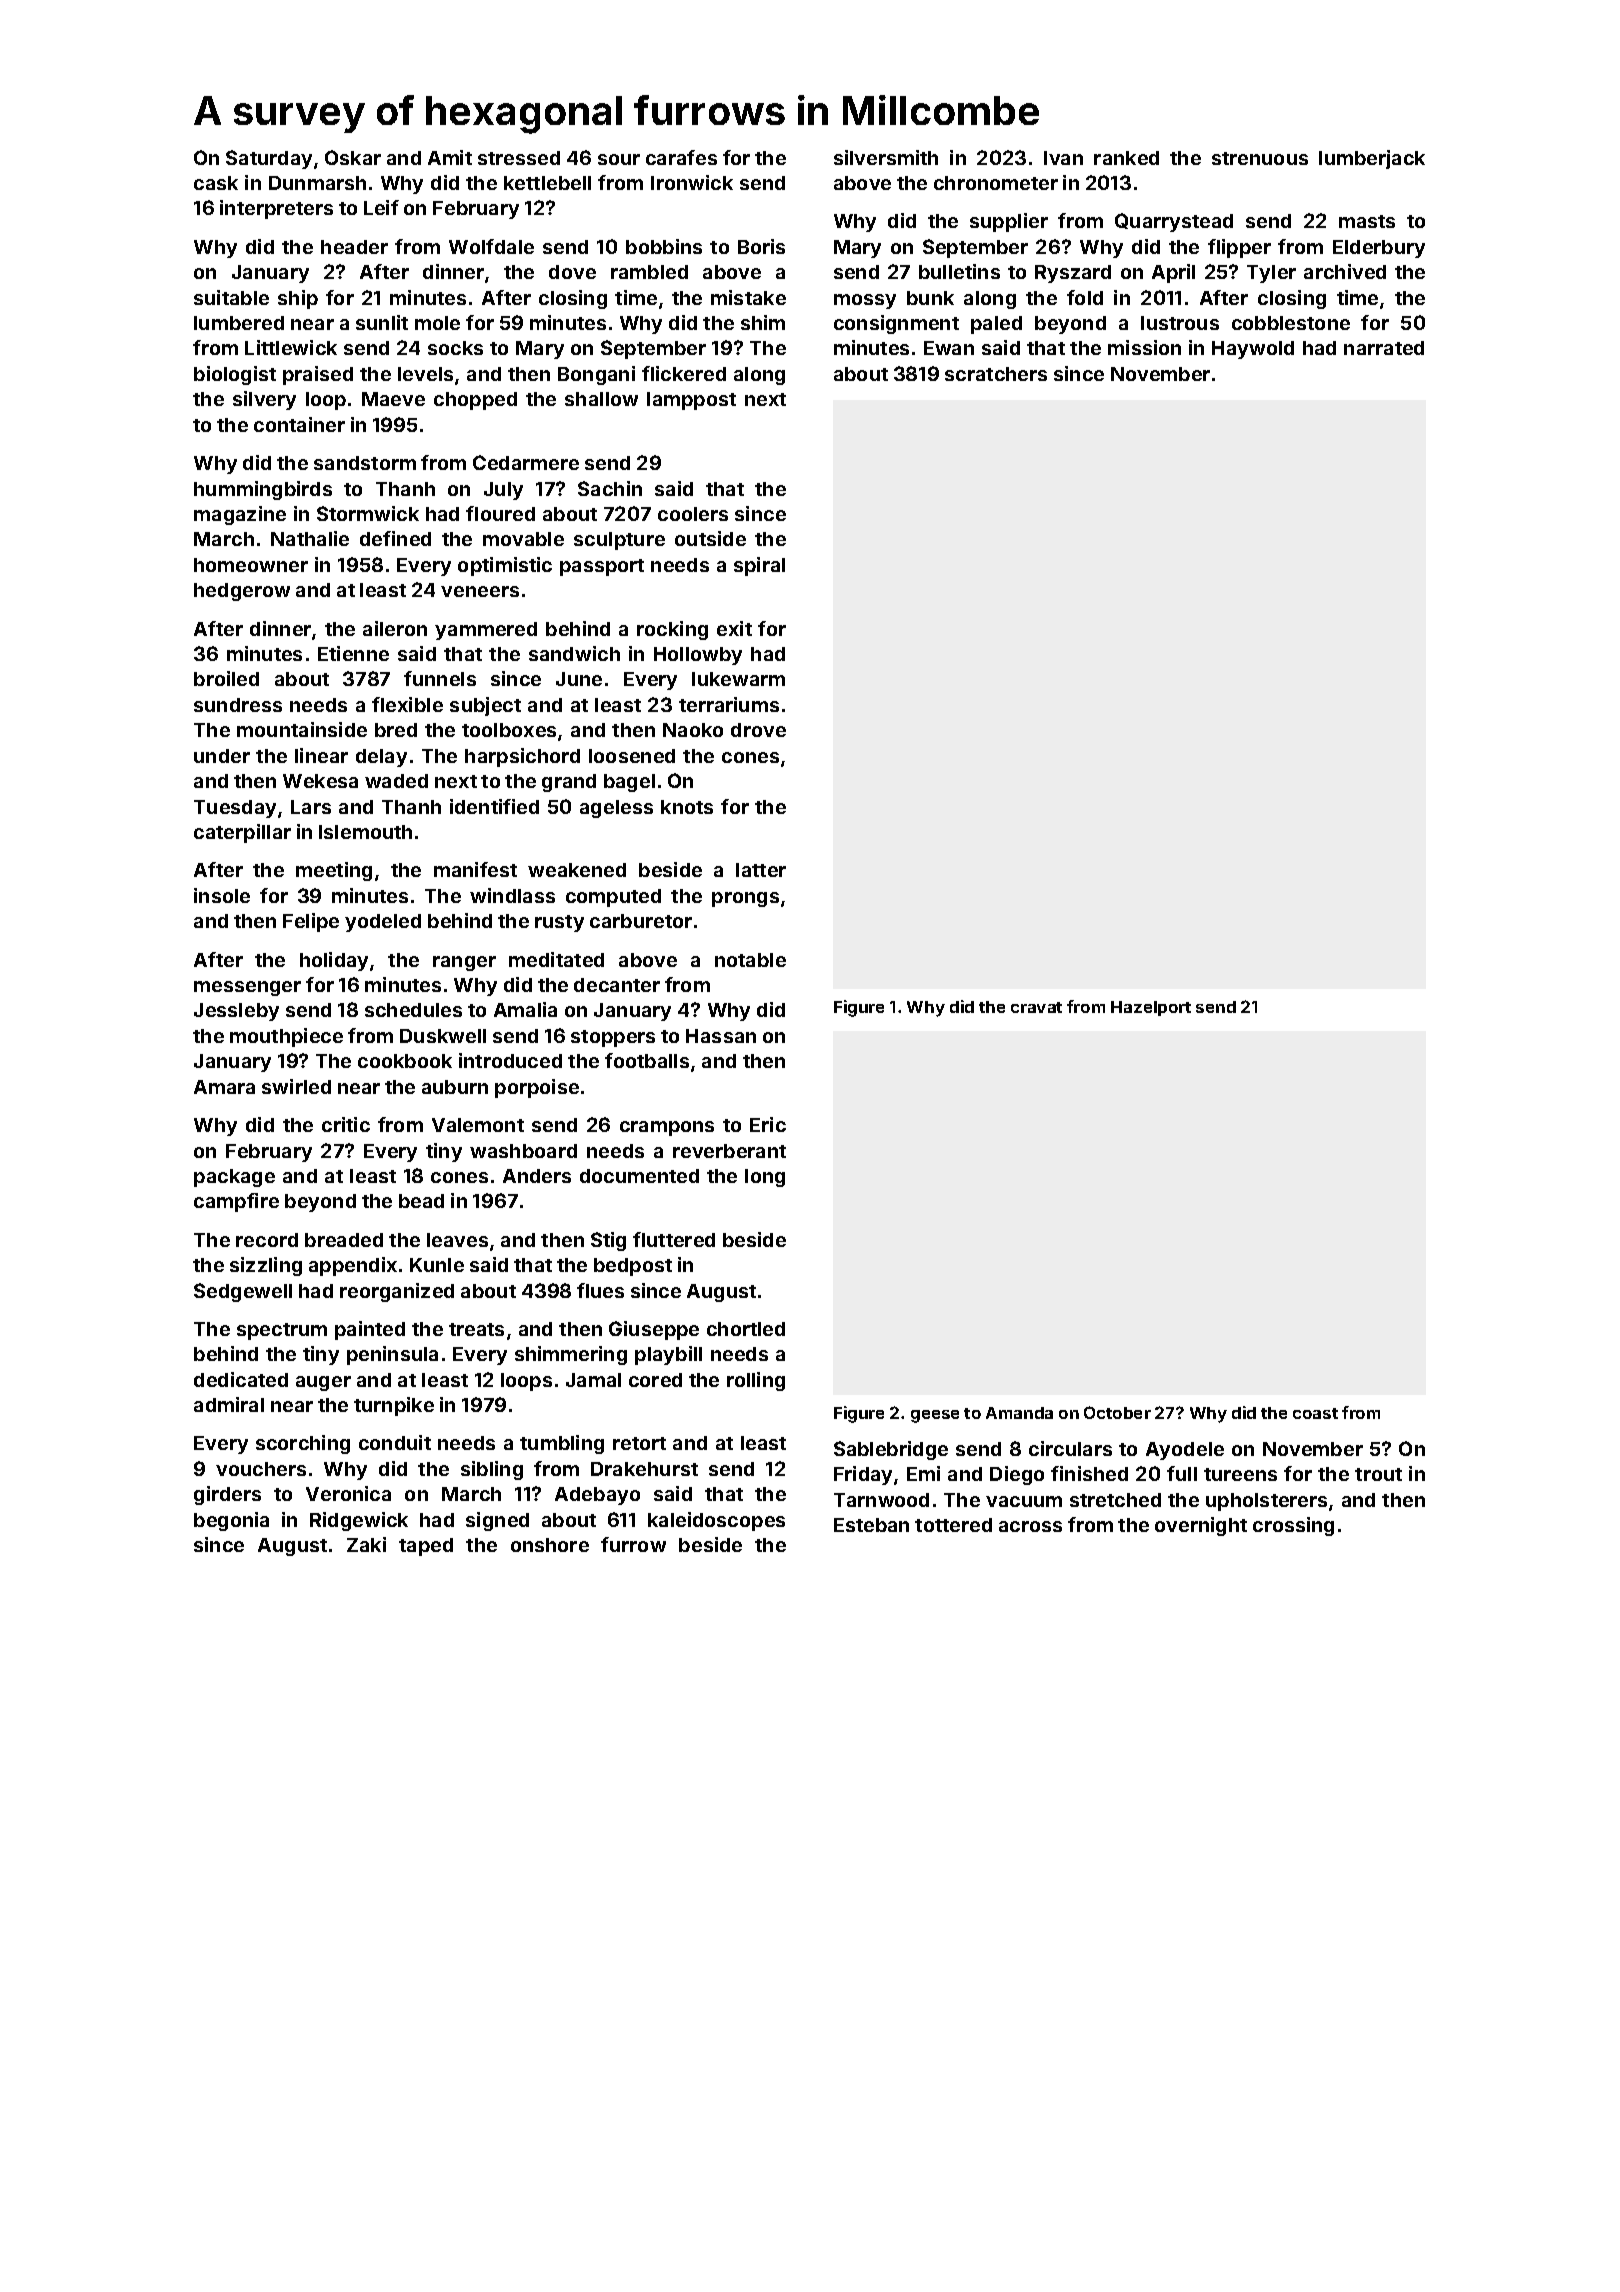 This image has width=1620, height=2292. I want to click on cravat, so click(1036, 1007).
